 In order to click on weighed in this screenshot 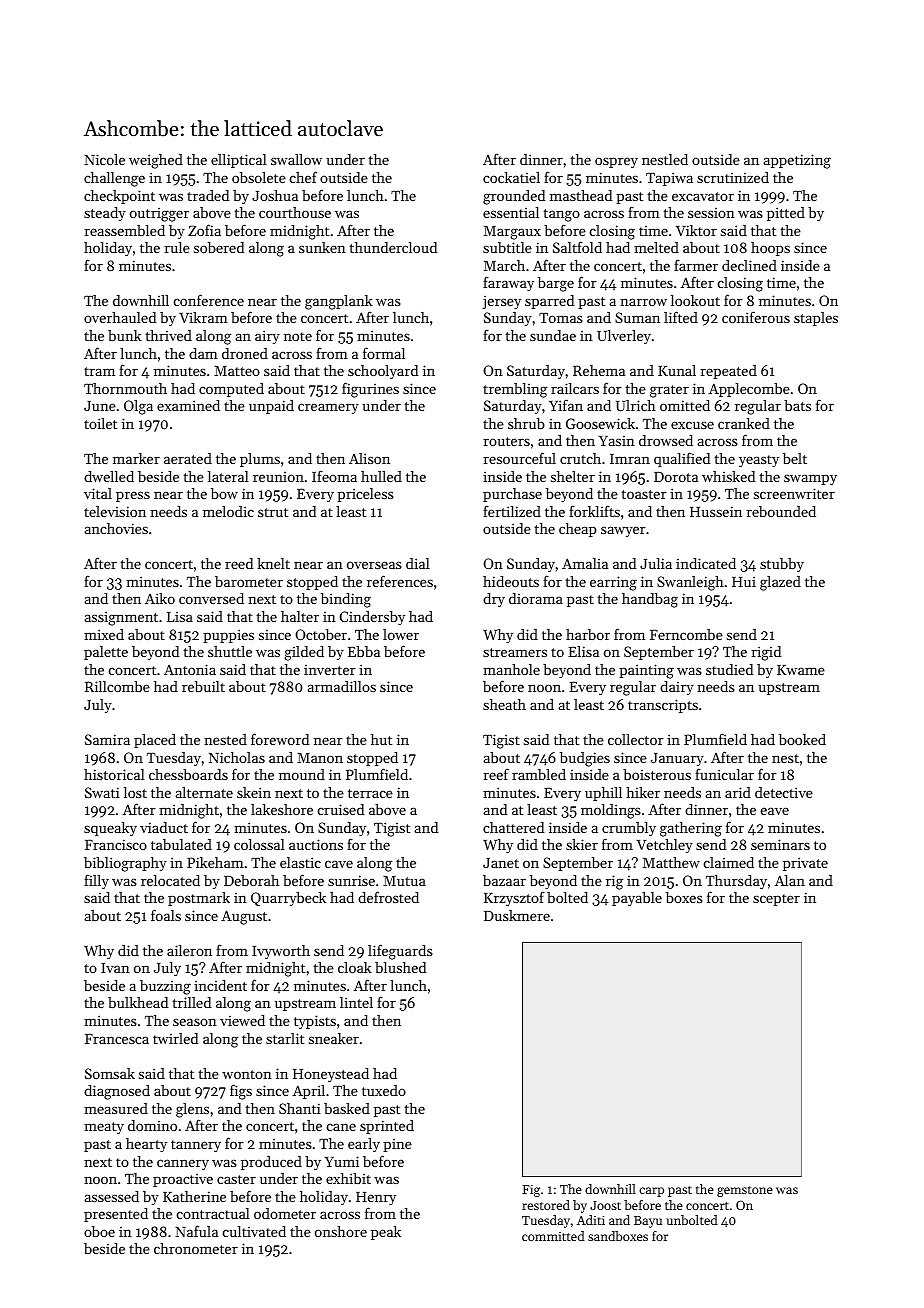, I will do `click(156, 161)`.
